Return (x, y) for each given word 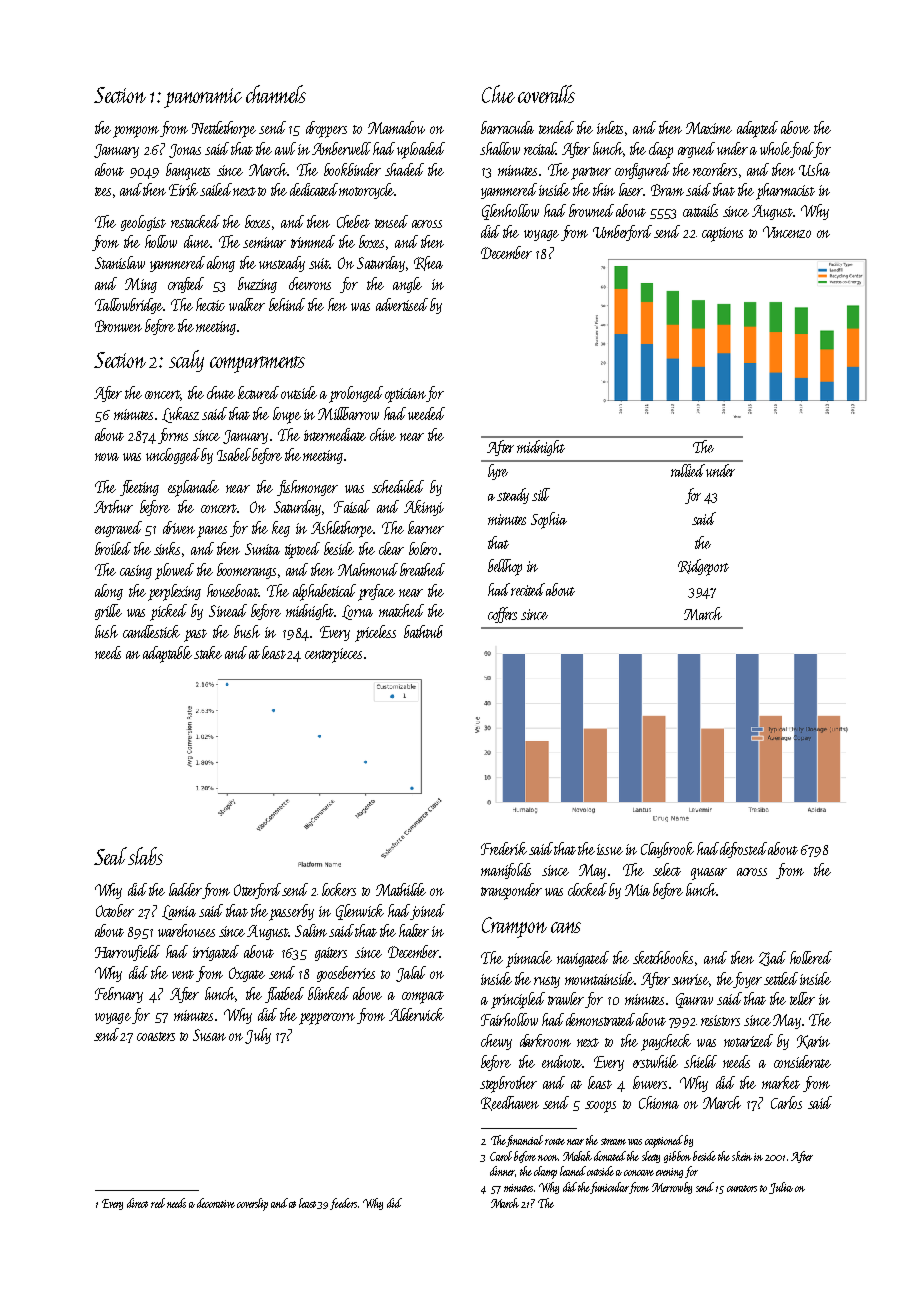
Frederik (504, 848)
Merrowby (672, 1188)
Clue (498, 94)
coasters (156, 1036)
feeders (343, 1204)
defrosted (743, 850)
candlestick (151, 631)
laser (631, 189)
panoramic (203, 98)
